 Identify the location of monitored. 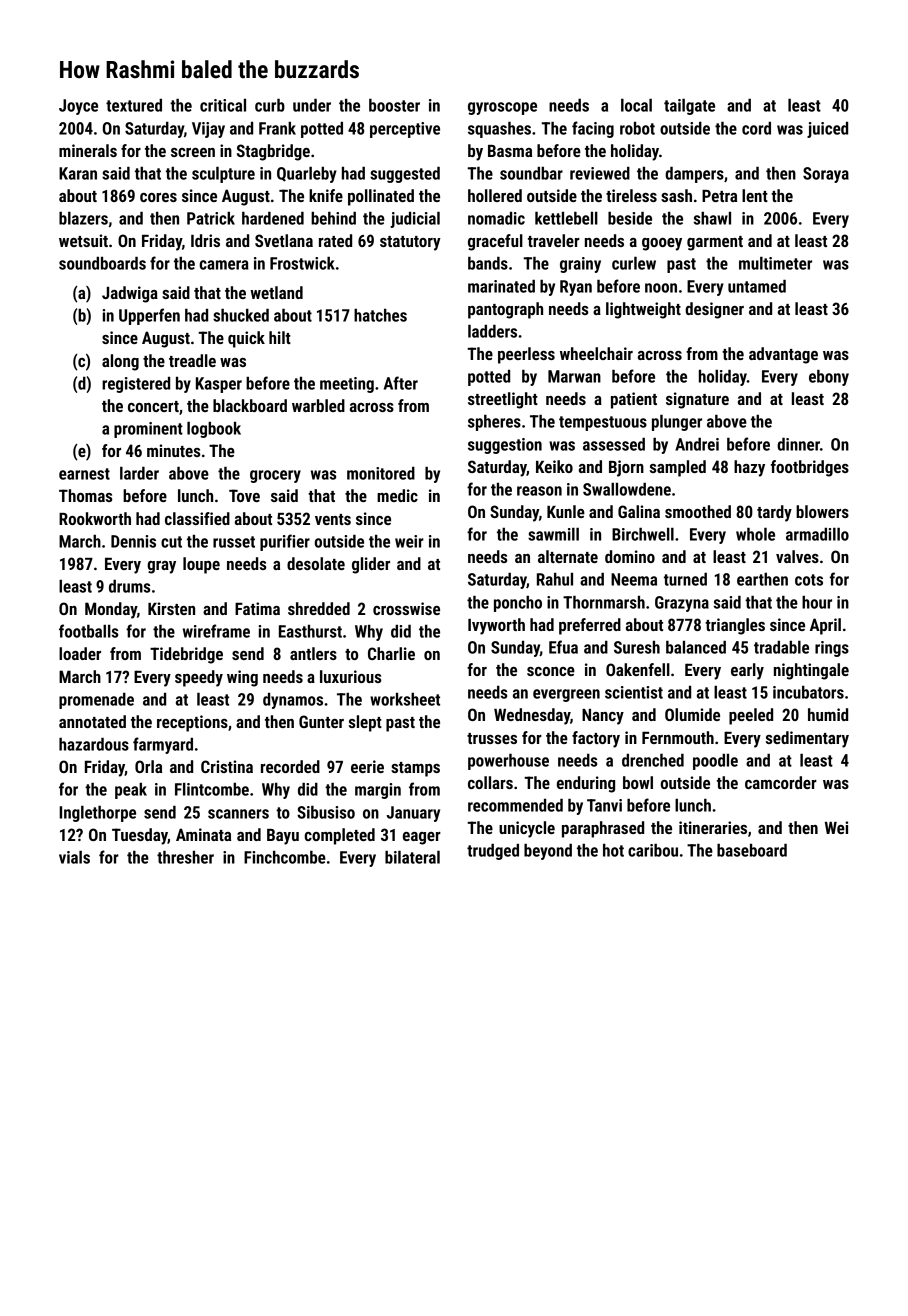
(381, 473).
